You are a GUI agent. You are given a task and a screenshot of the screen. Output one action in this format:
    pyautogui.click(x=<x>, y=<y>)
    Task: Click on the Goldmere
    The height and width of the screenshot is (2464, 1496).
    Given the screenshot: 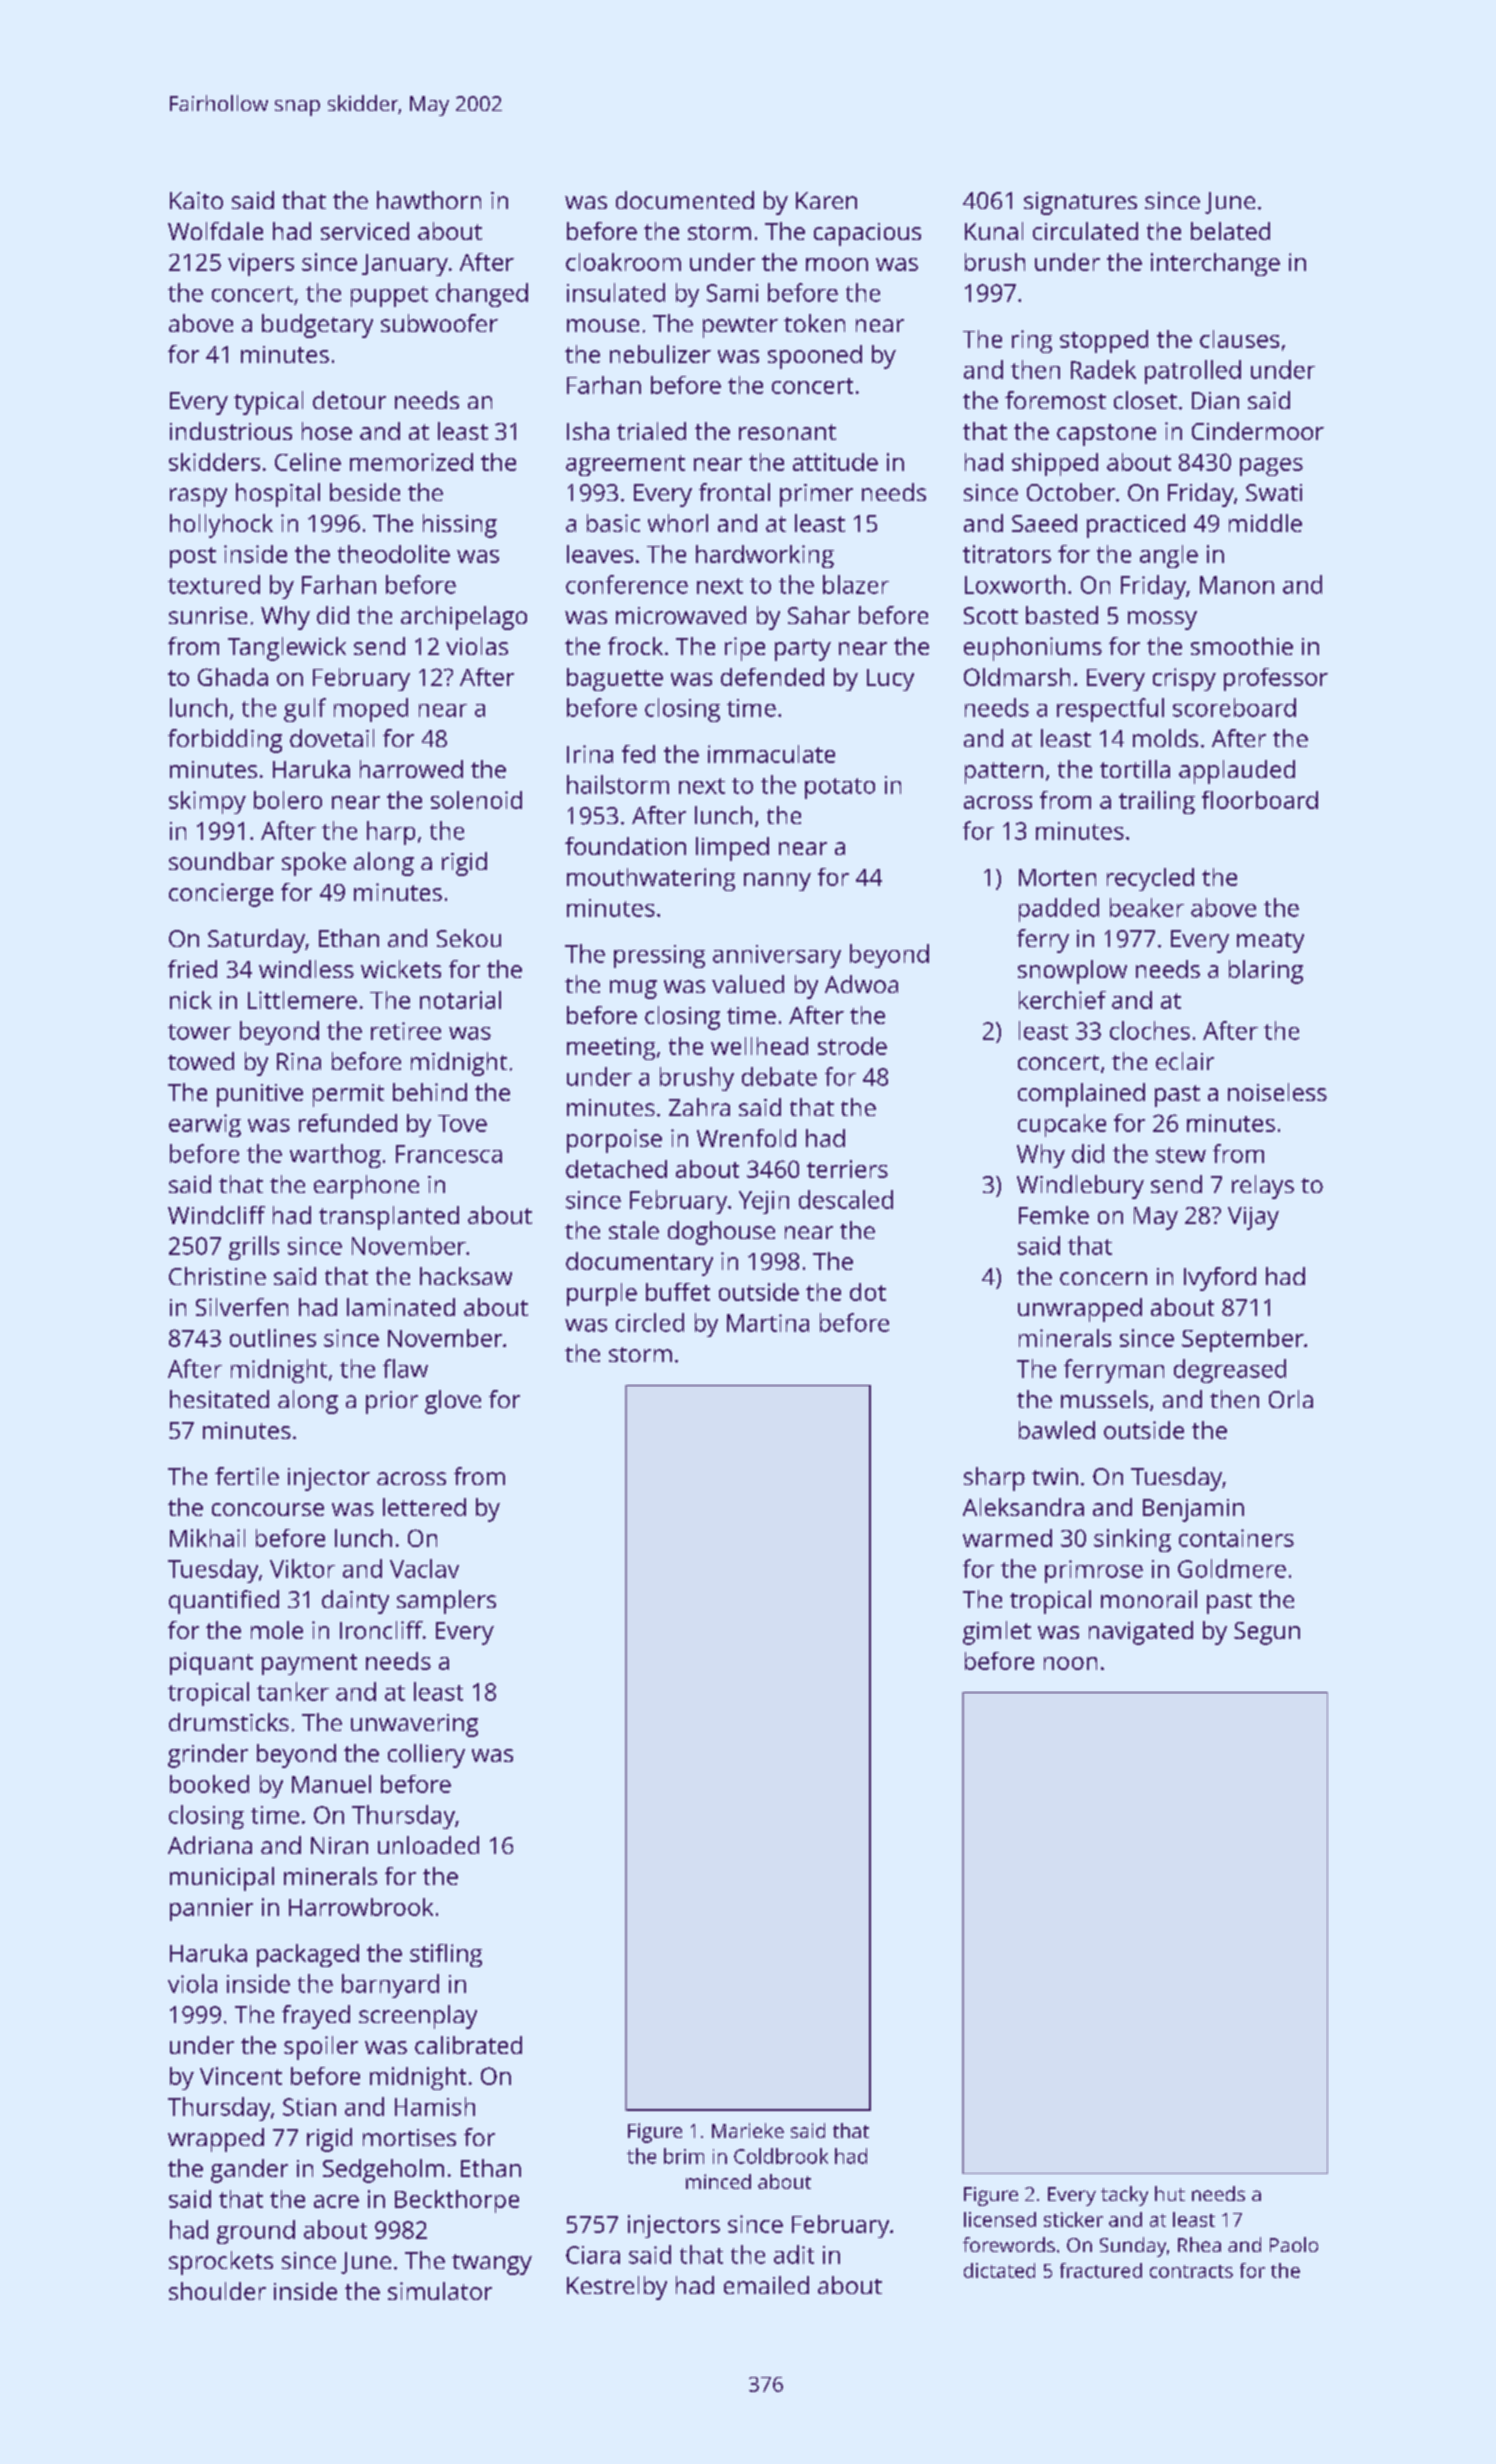 What is the action you would take?
    pyautogui.click(x=1232, y=1568)
